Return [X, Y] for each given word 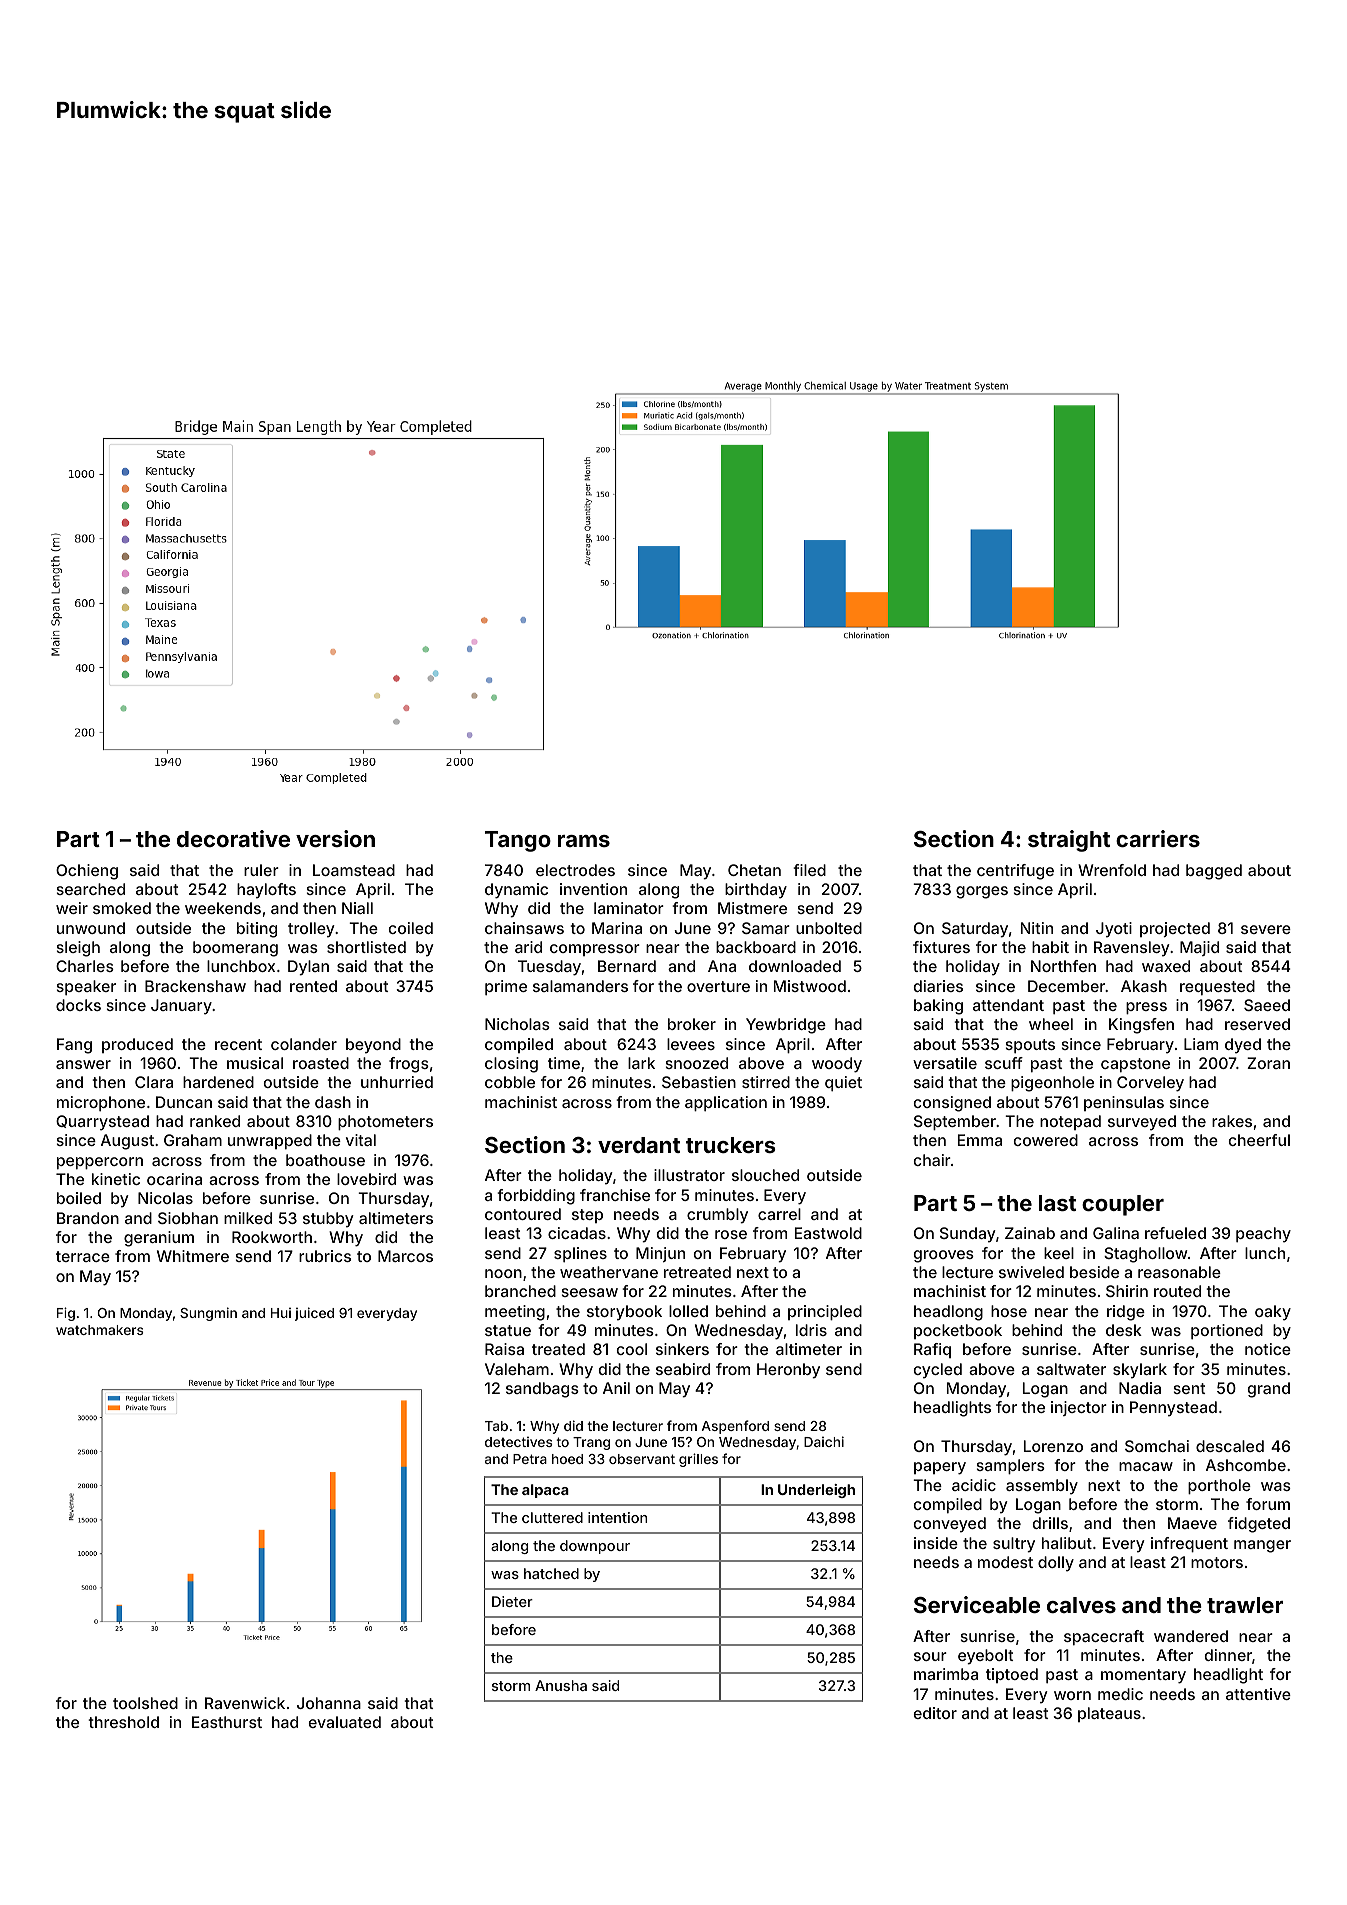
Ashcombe [1246, 1465]
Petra [530, 1459]
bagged [1214, 872]
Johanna [329, 1703]
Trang [591, 1443]
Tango [518, 841]
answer [83, 1064]
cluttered [552, 1517]
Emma [980, 1140]
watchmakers [99, 1330]
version [335, 838]
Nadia [1140, 1388]
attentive [1258, 1694]
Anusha [561, 1685]
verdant [639, 1145]
